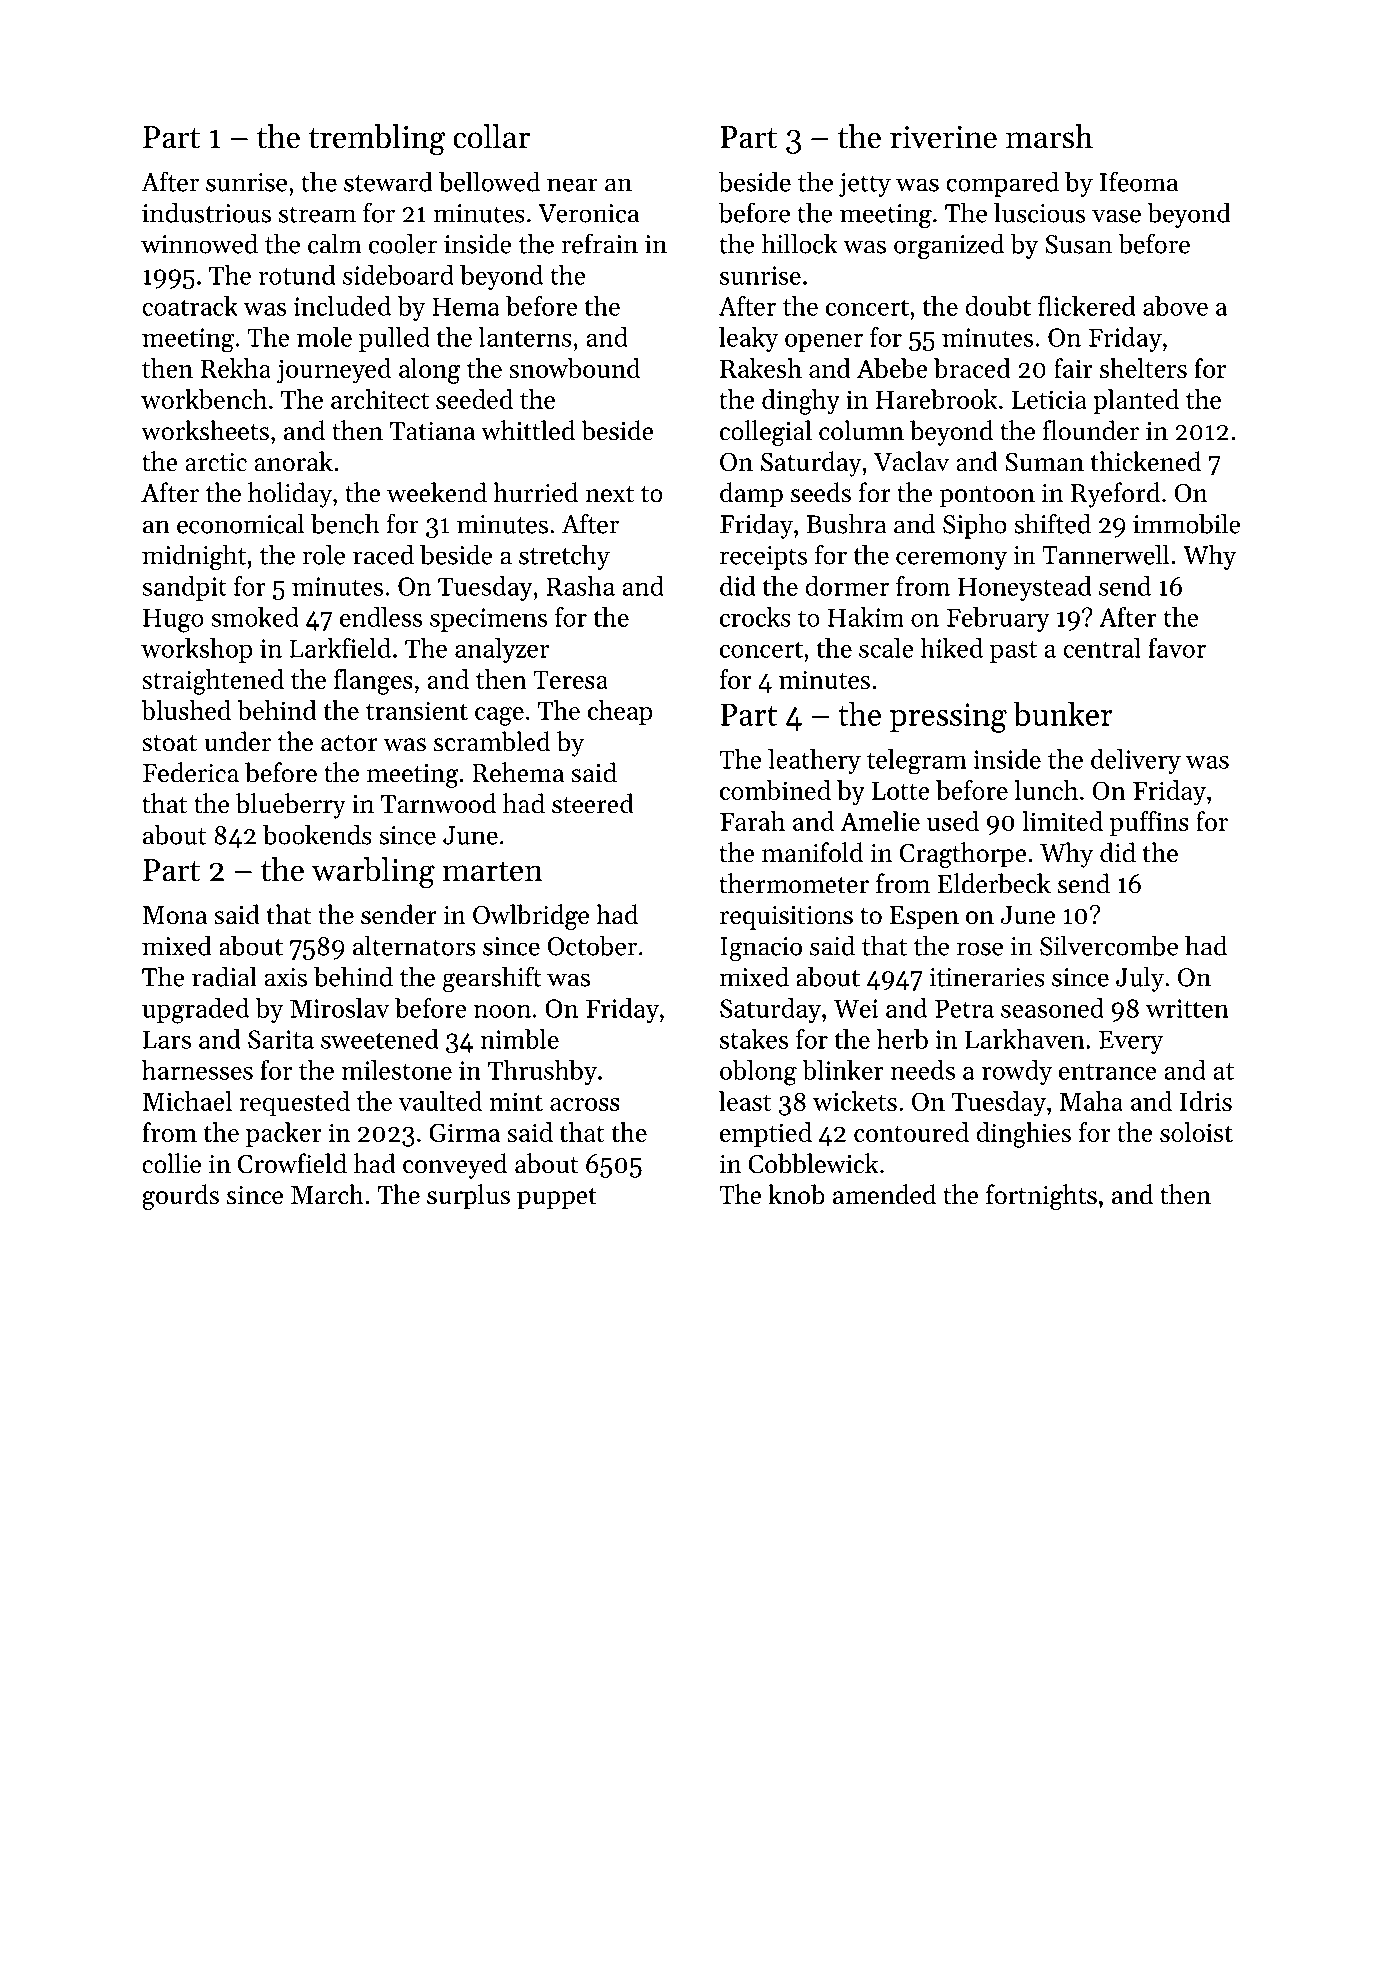 The width and height of the image is (1386, 1969). I want to click on Federica, so click(191, 772).
